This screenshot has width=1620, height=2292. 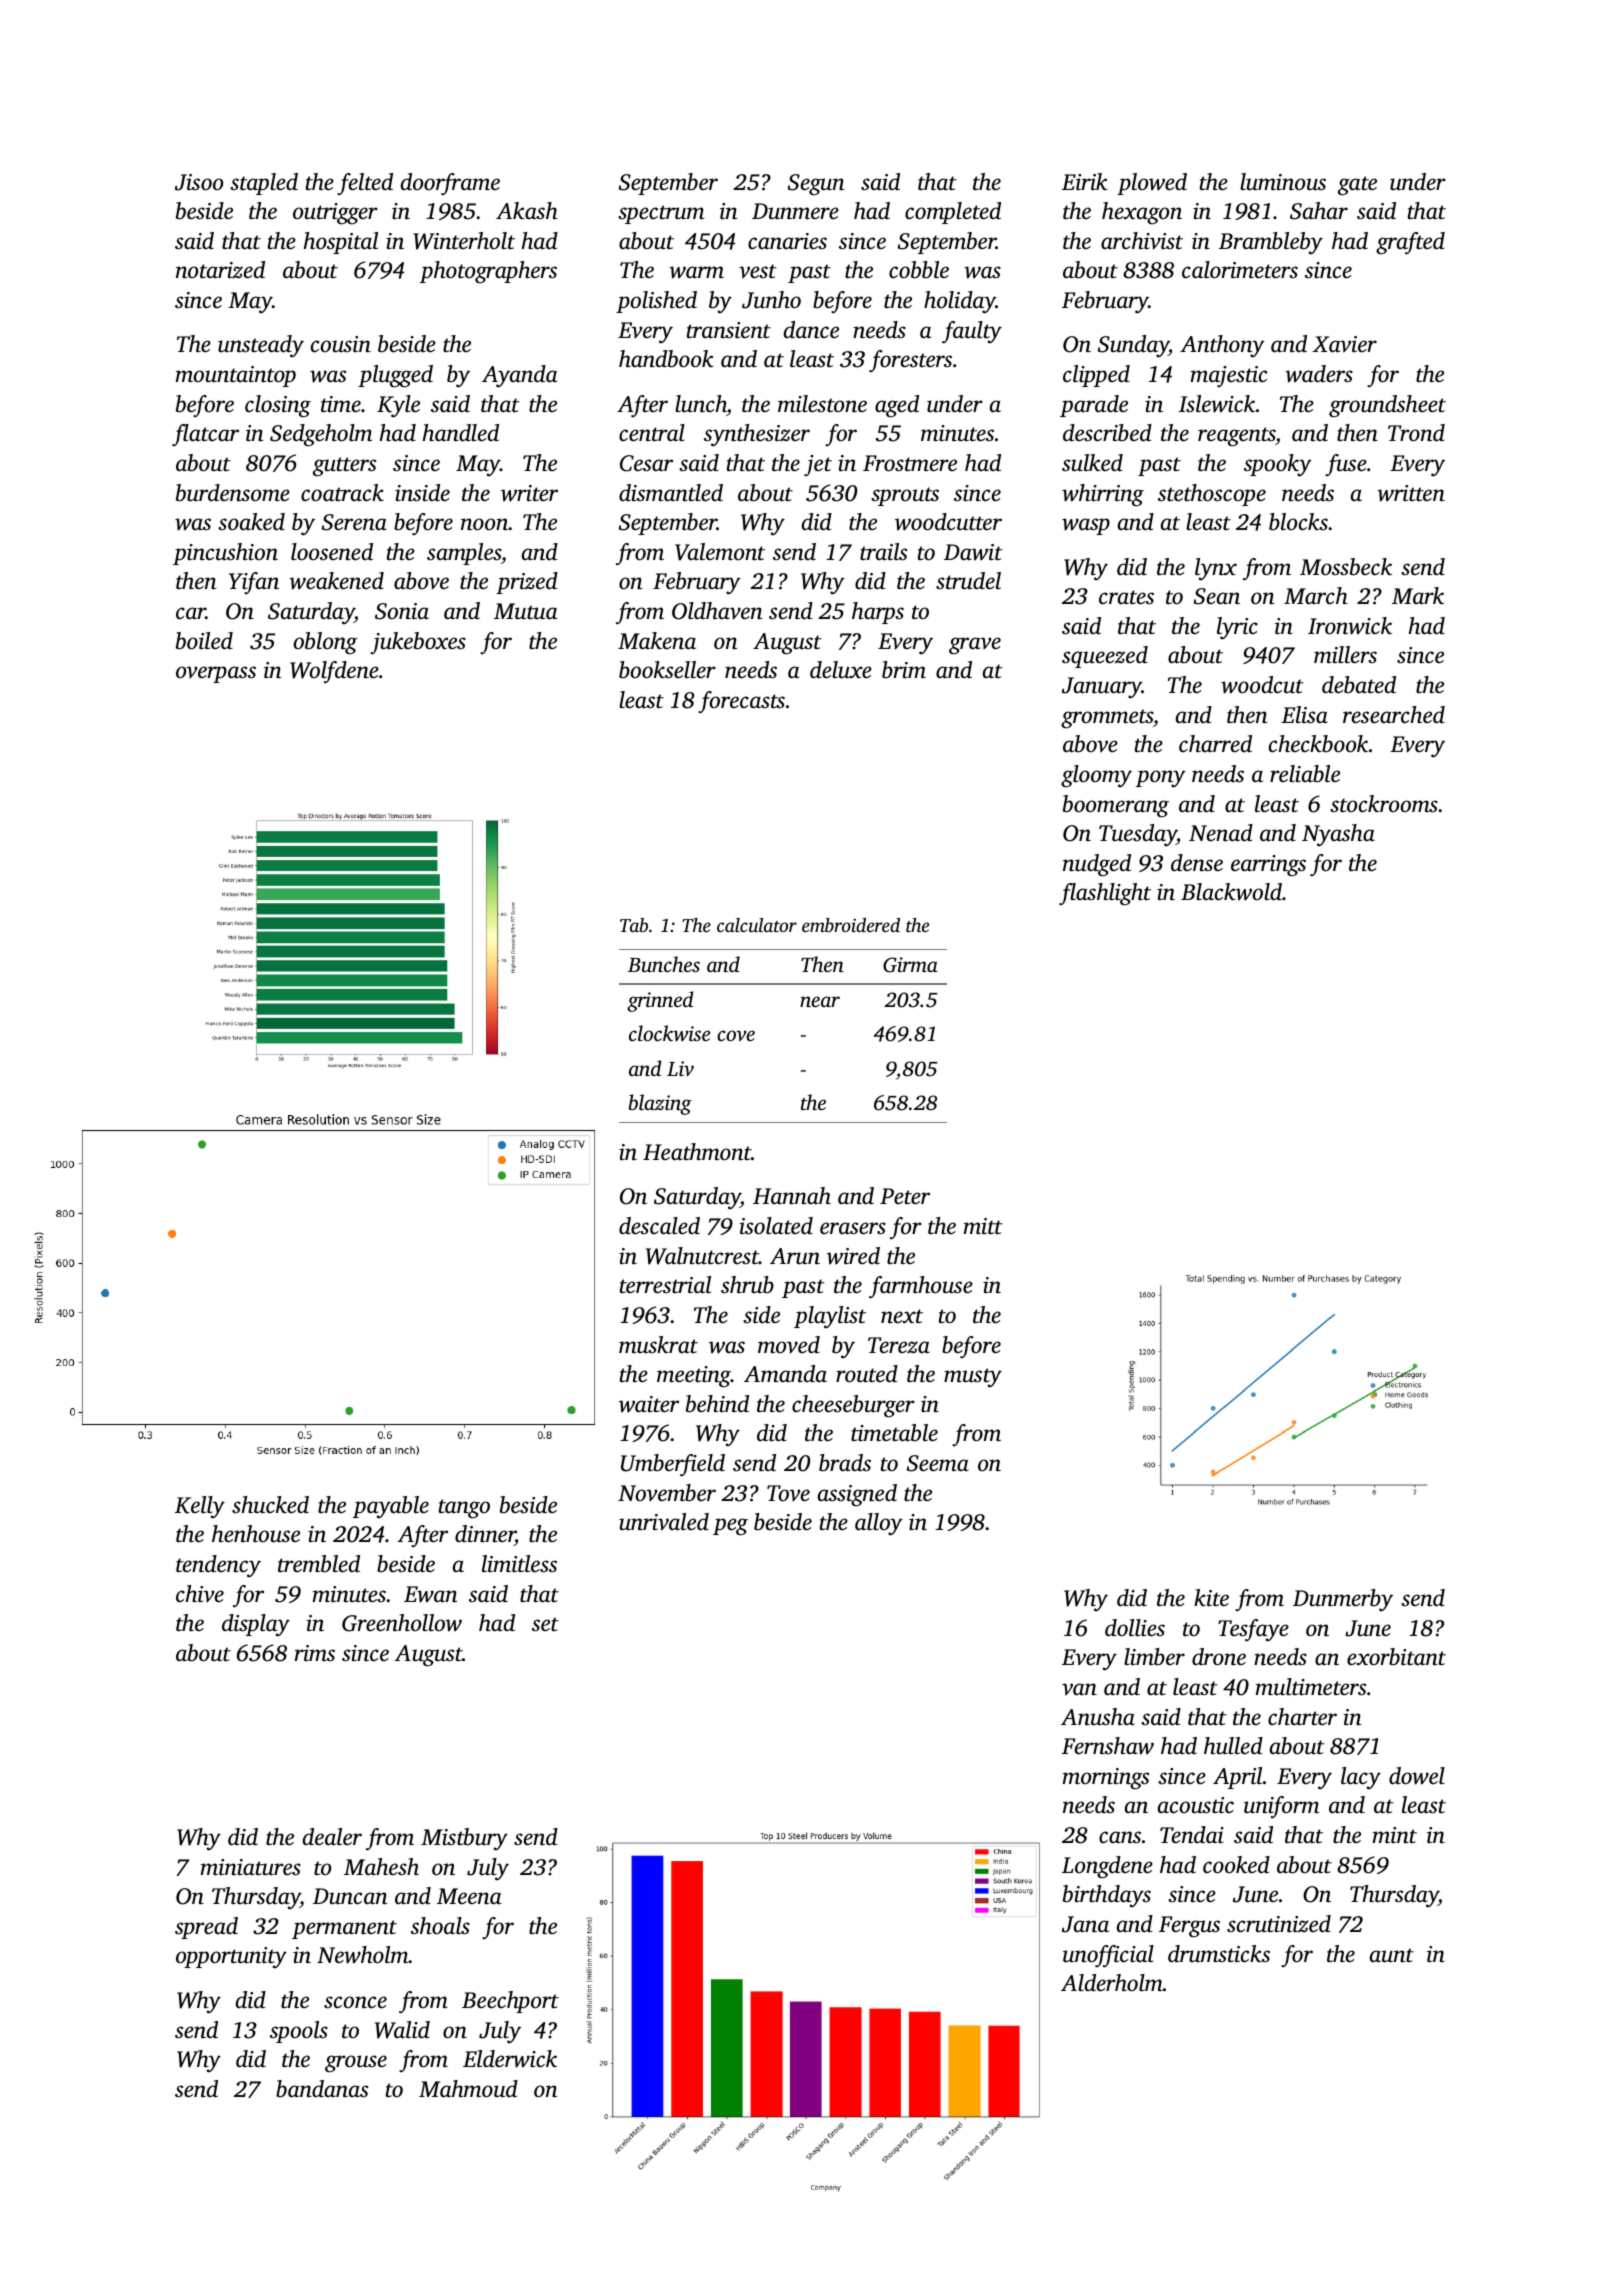 I want to click on farmhouse, so click(x=921, y=1287).
